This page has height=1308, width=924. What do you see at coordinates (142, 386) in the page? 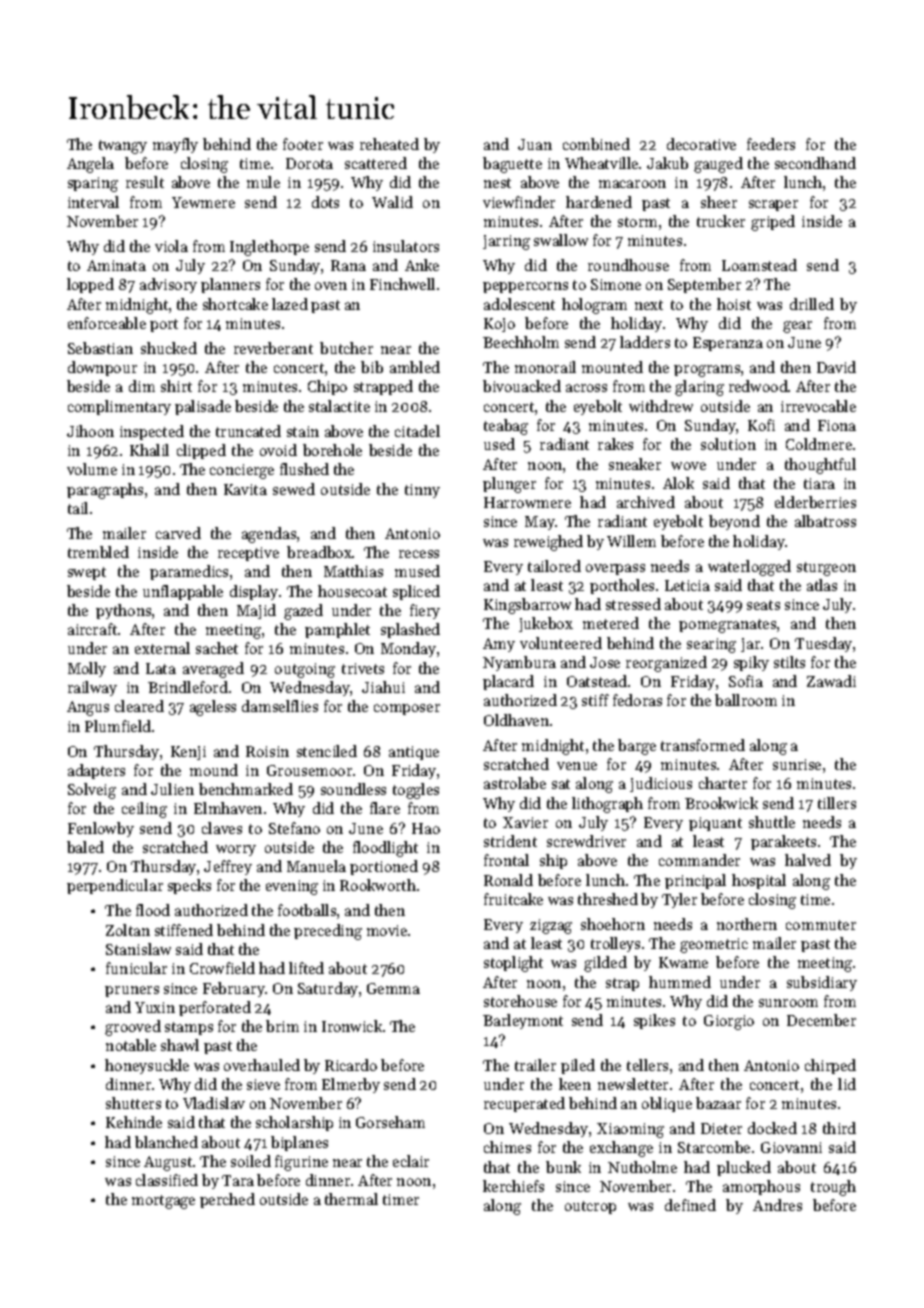
I see `dim` at bounding box center [142, 386].
